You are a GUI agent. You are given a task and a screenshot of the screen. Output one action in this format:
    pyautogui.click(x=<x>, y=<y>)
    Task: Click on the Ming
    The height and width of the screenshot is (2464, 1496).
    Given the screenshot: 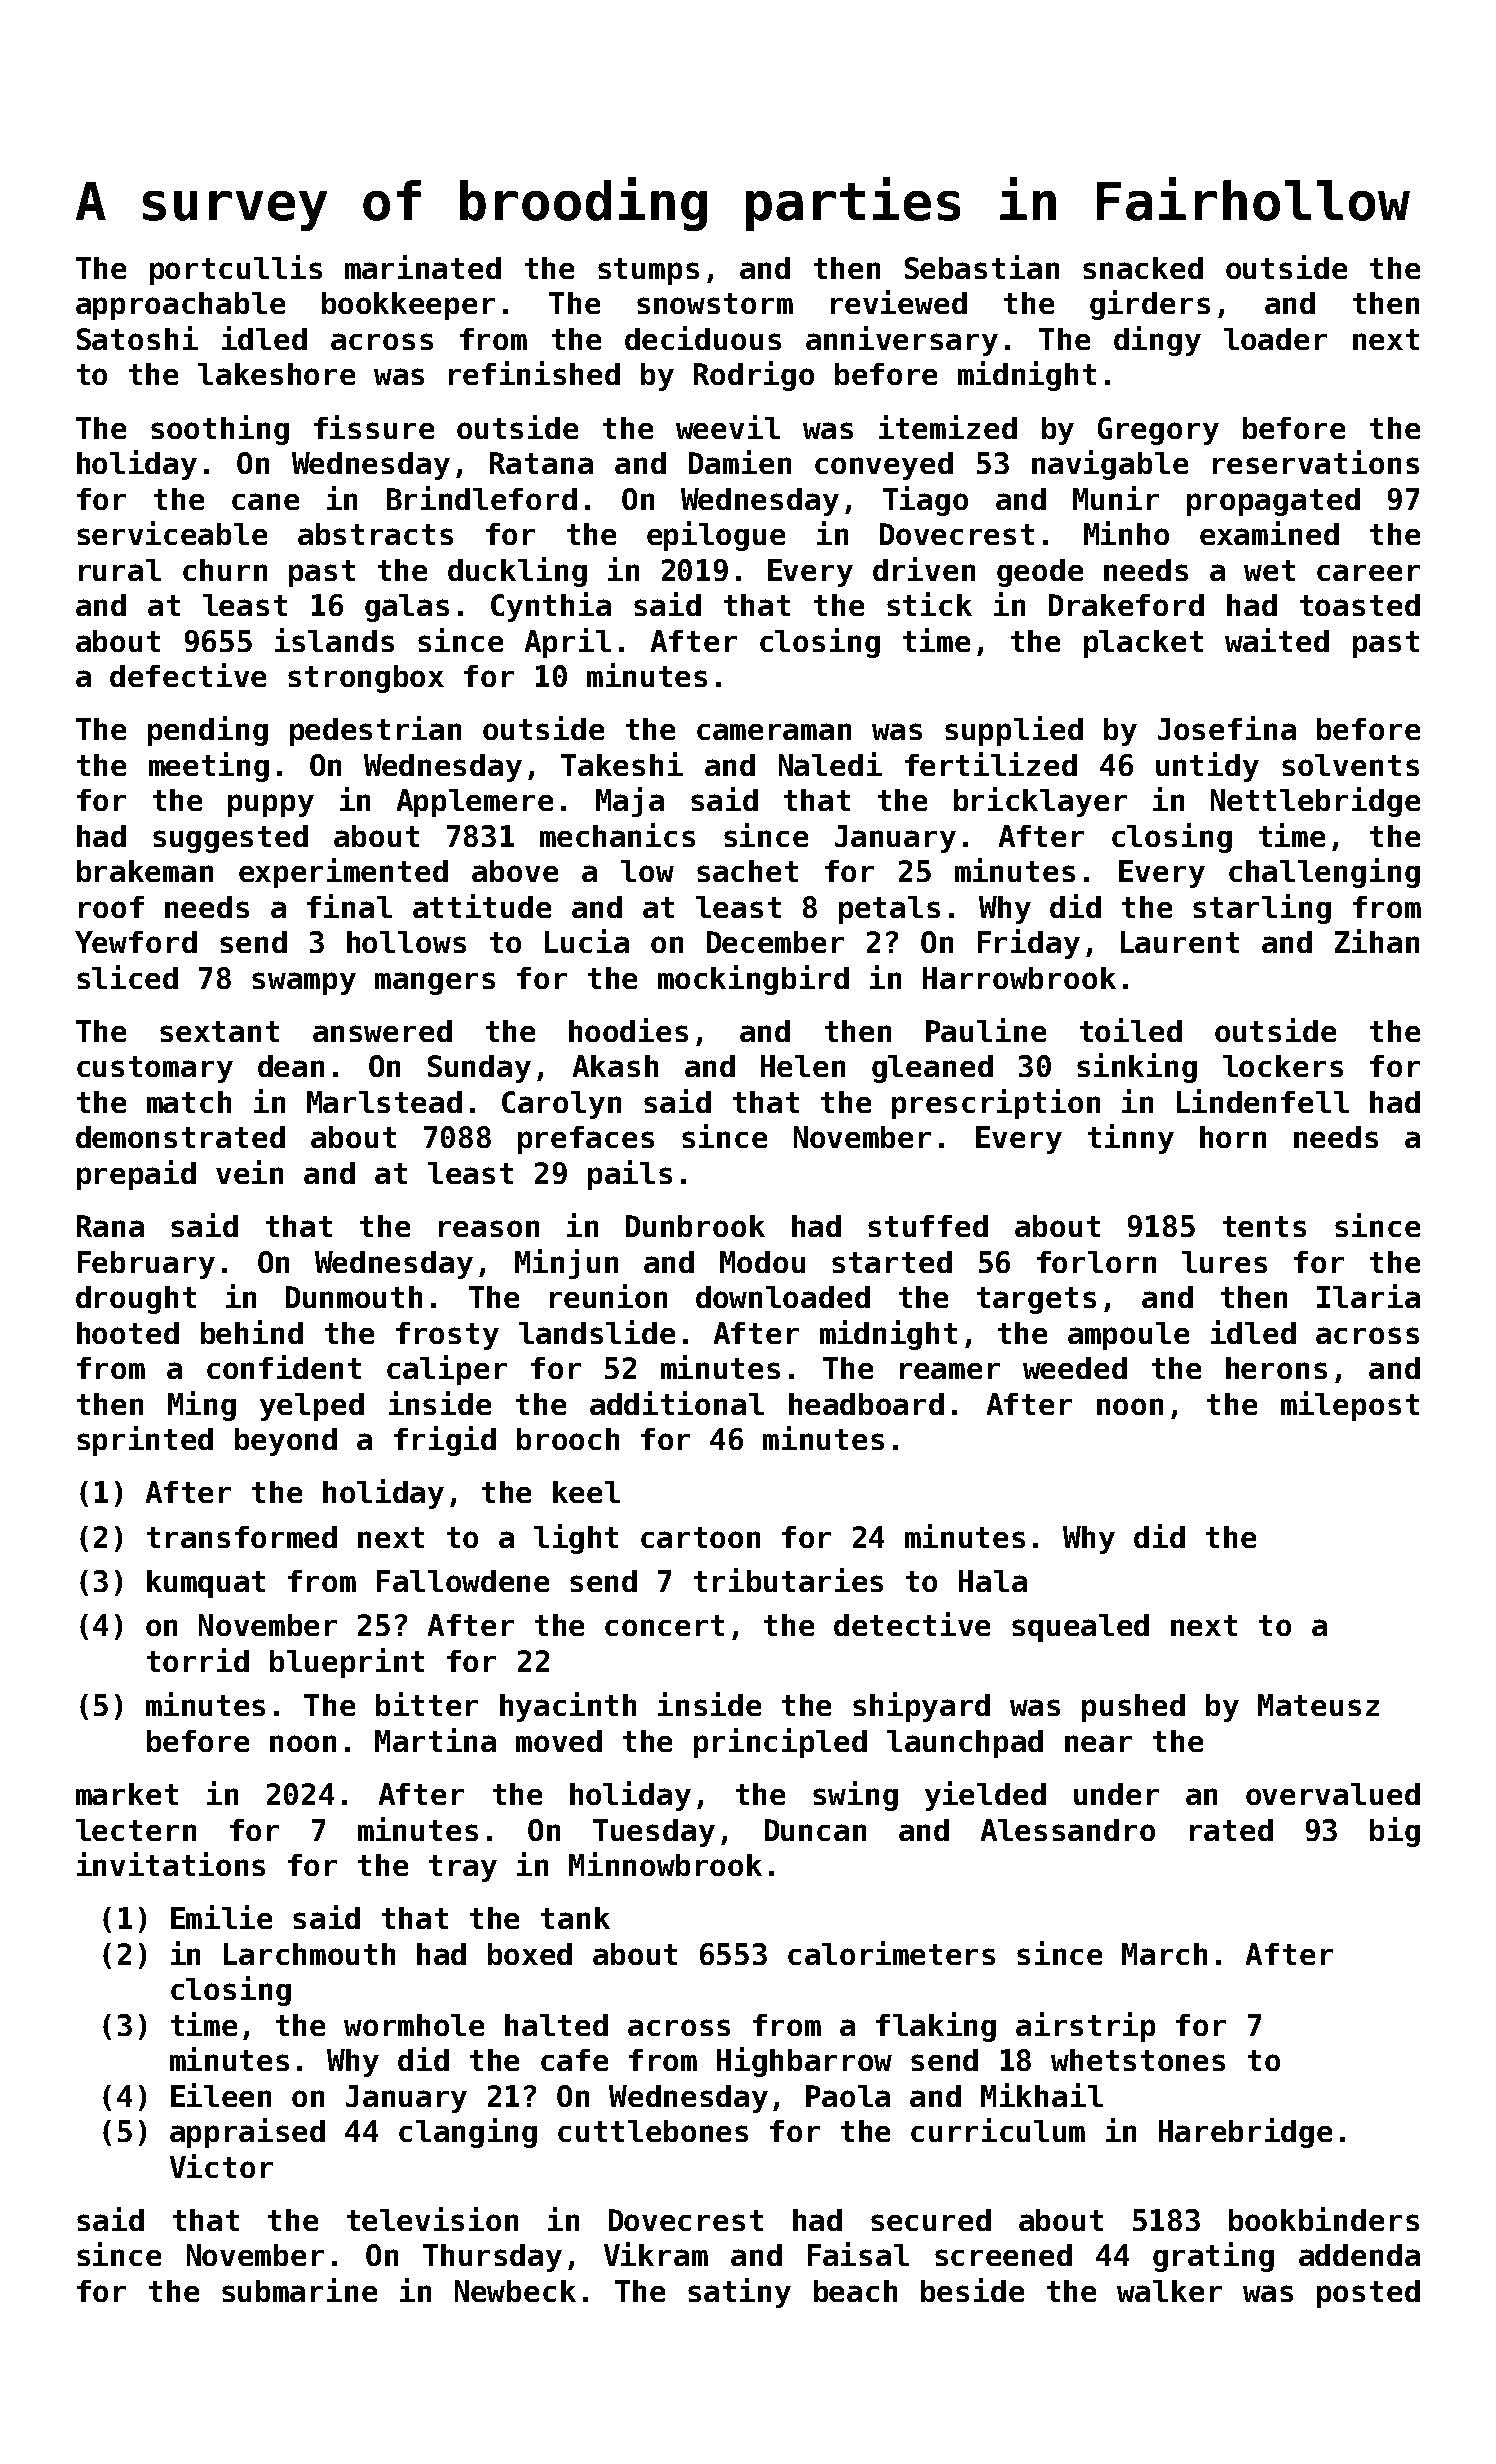 What is the action you would take?
    pyautogui.click(x=202, y=1406)
